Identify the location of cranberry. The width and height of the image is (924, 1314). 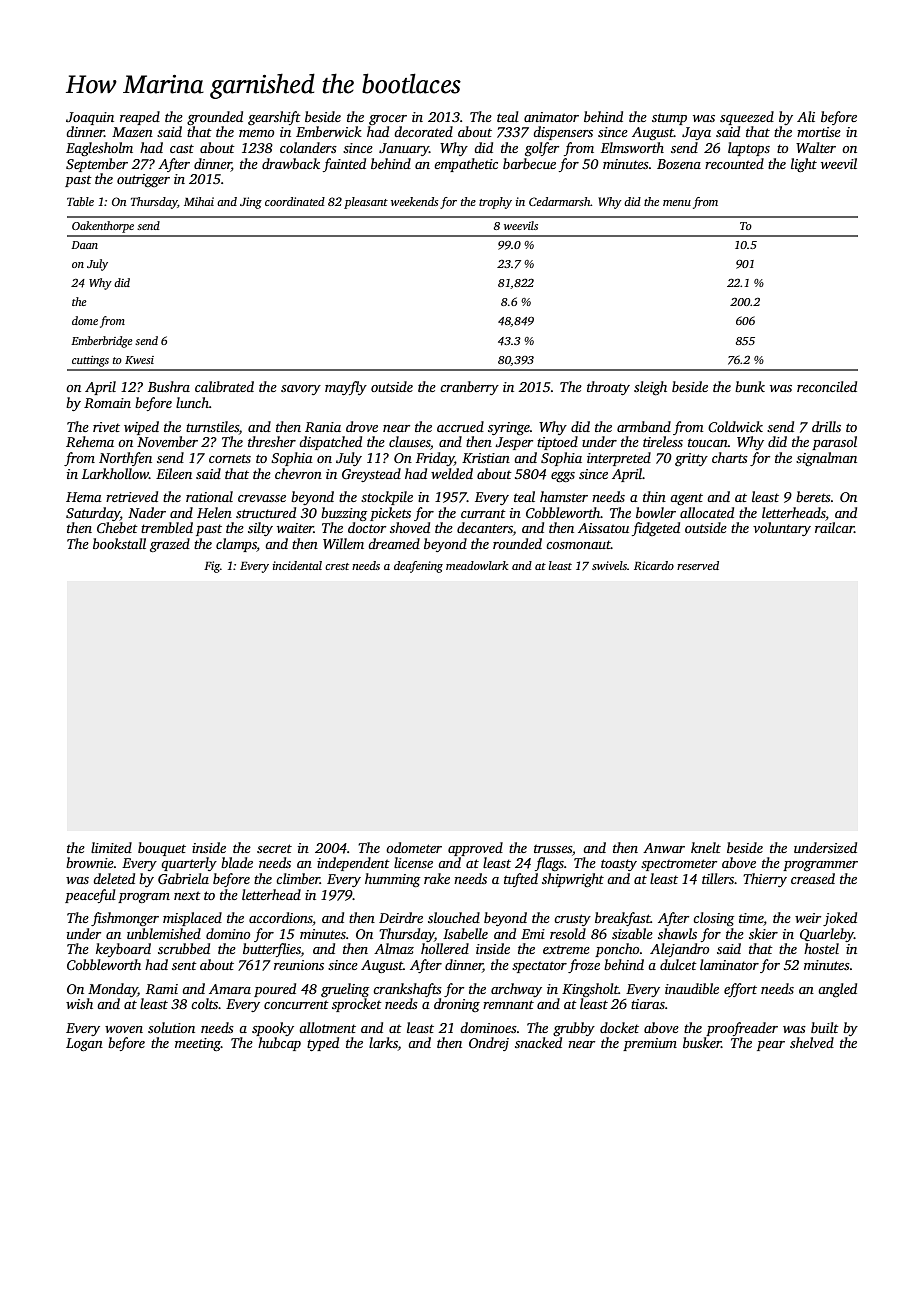
(469, 388).
